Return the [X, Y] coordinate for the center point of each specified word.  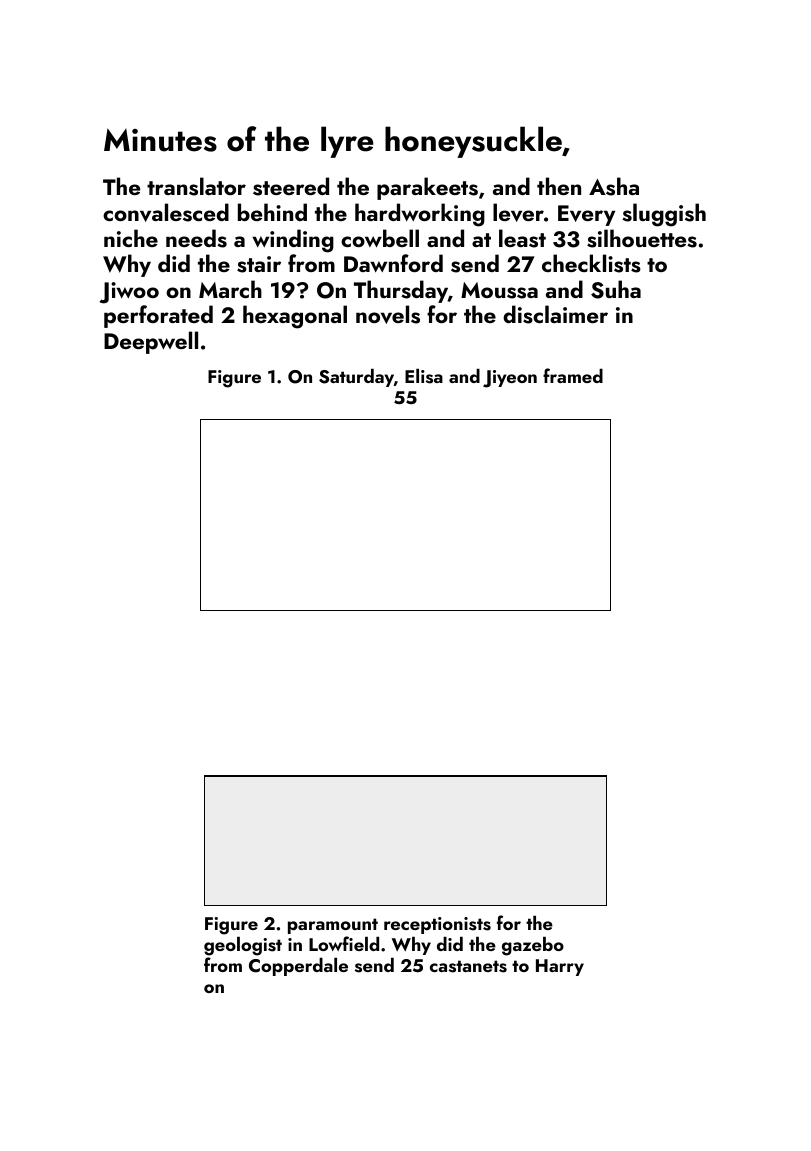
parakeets [427, 188]
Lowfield [344, 943]
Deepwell [151, 342]
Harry [560, 967]
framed [573, 375]
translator [196, 186]
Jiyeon [510, 379]
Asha [614, 186]
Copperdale [298, 967]
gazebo [533, 946]
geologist [243, 946]
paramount [333, 926]
